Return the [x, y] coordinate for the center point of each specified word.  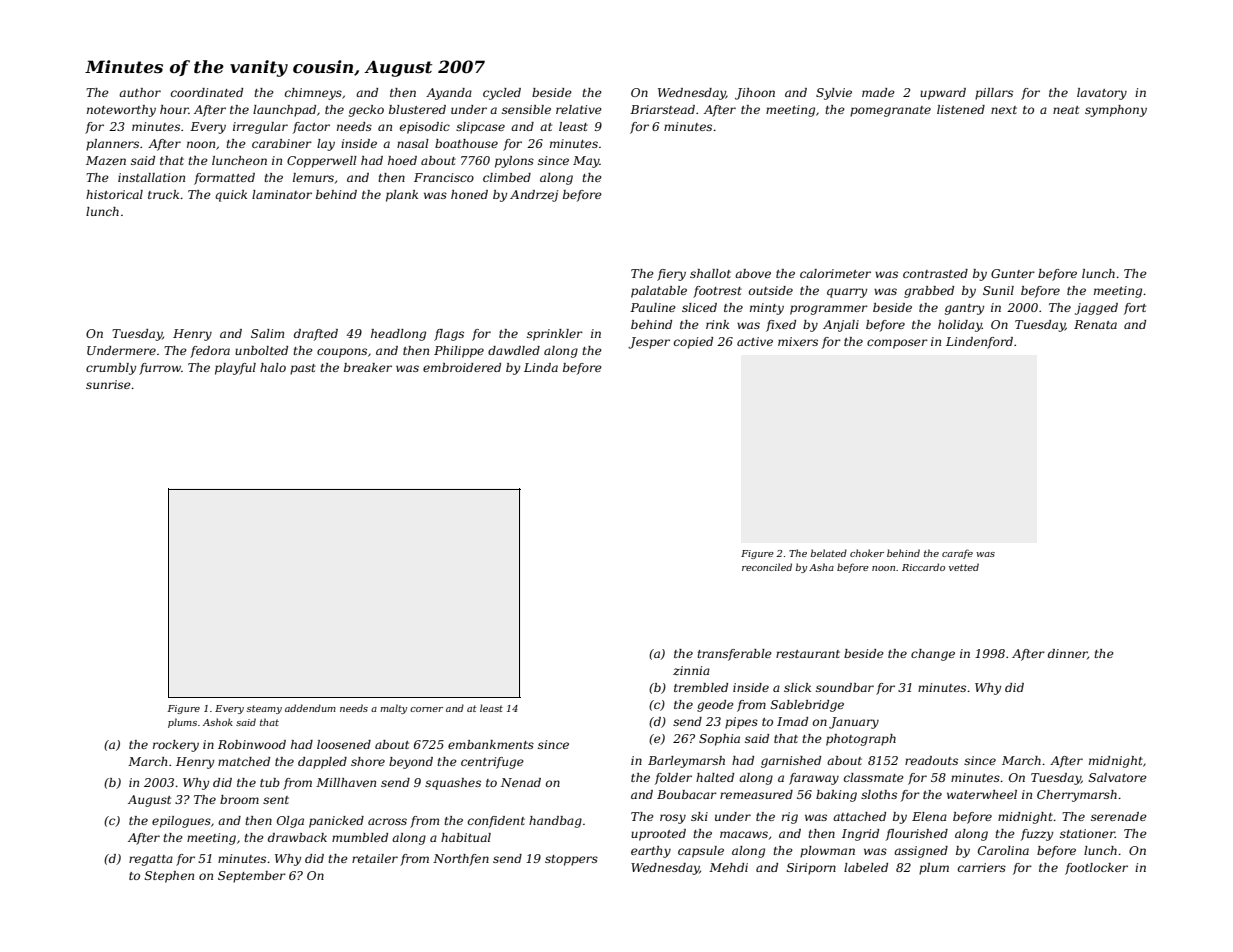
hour [174, 109]
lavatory [1102, 94]
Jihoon [755, 94]
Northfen [461, 860]
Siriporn [811, 869]
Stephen [169, 877]
